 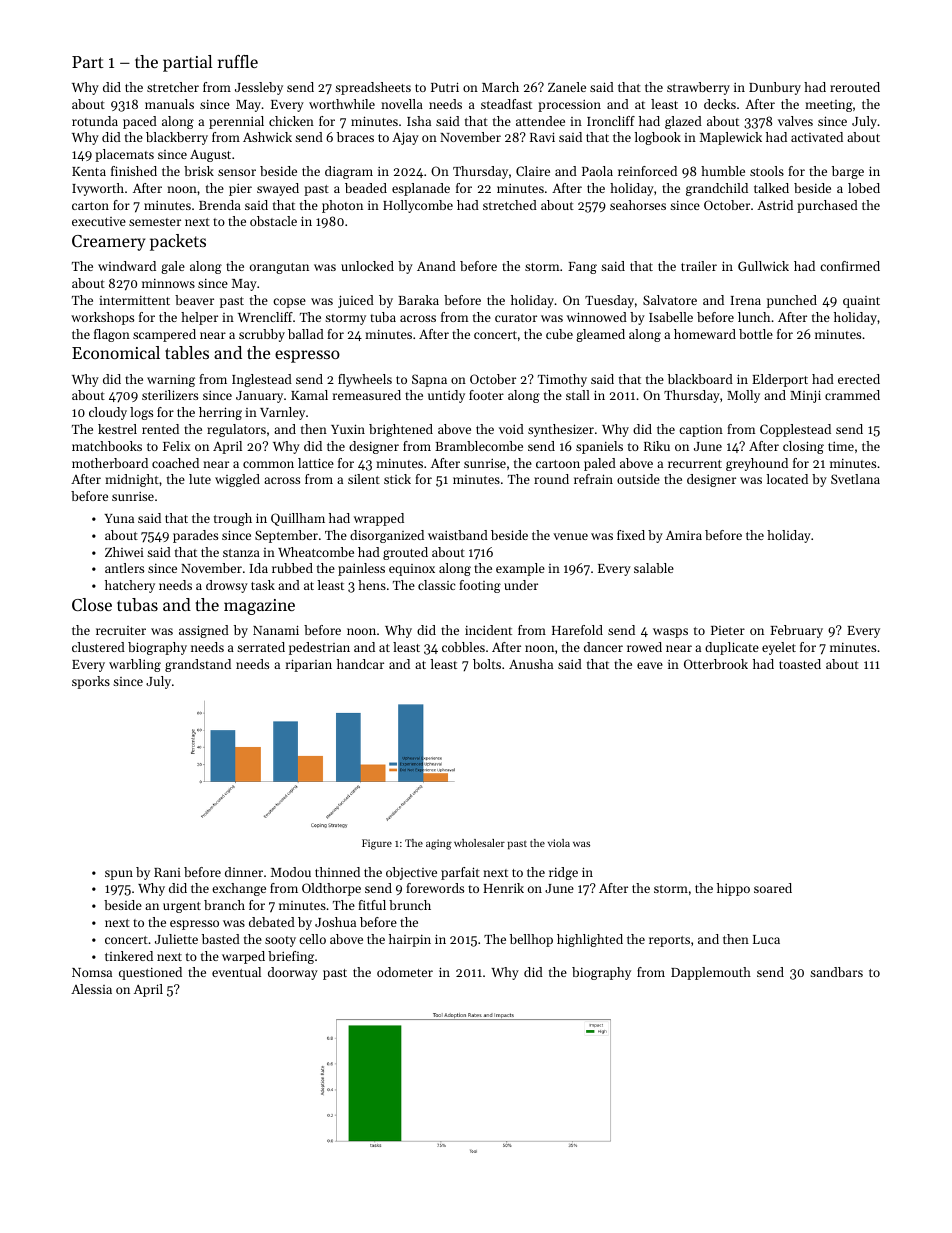 What do you see at coordinates (800, 664) in the screenshot?
I see `toasted` at bounding box center [800, 664].
